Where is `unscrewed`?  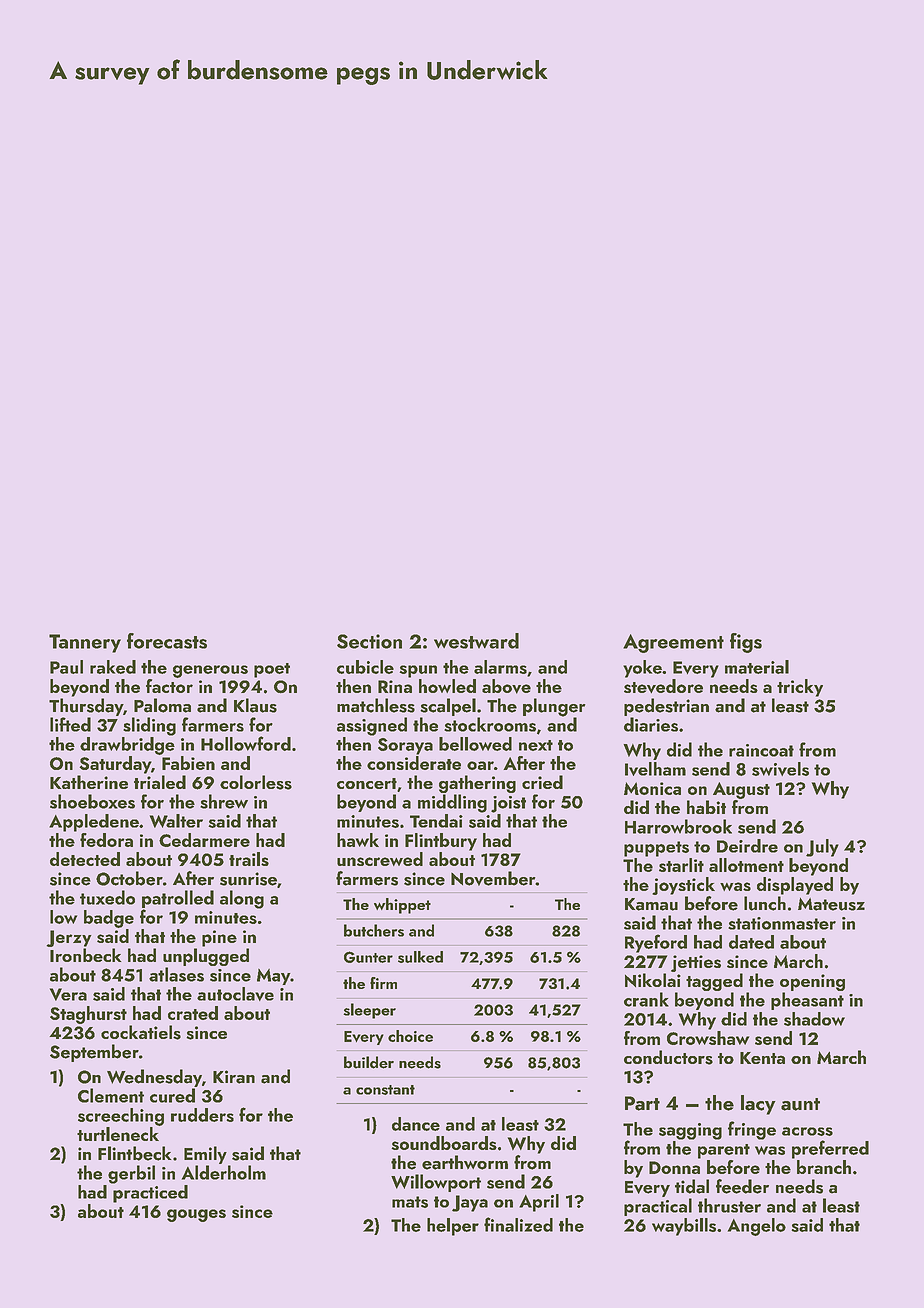
unscrewed is located at coordinates (380, 859).
